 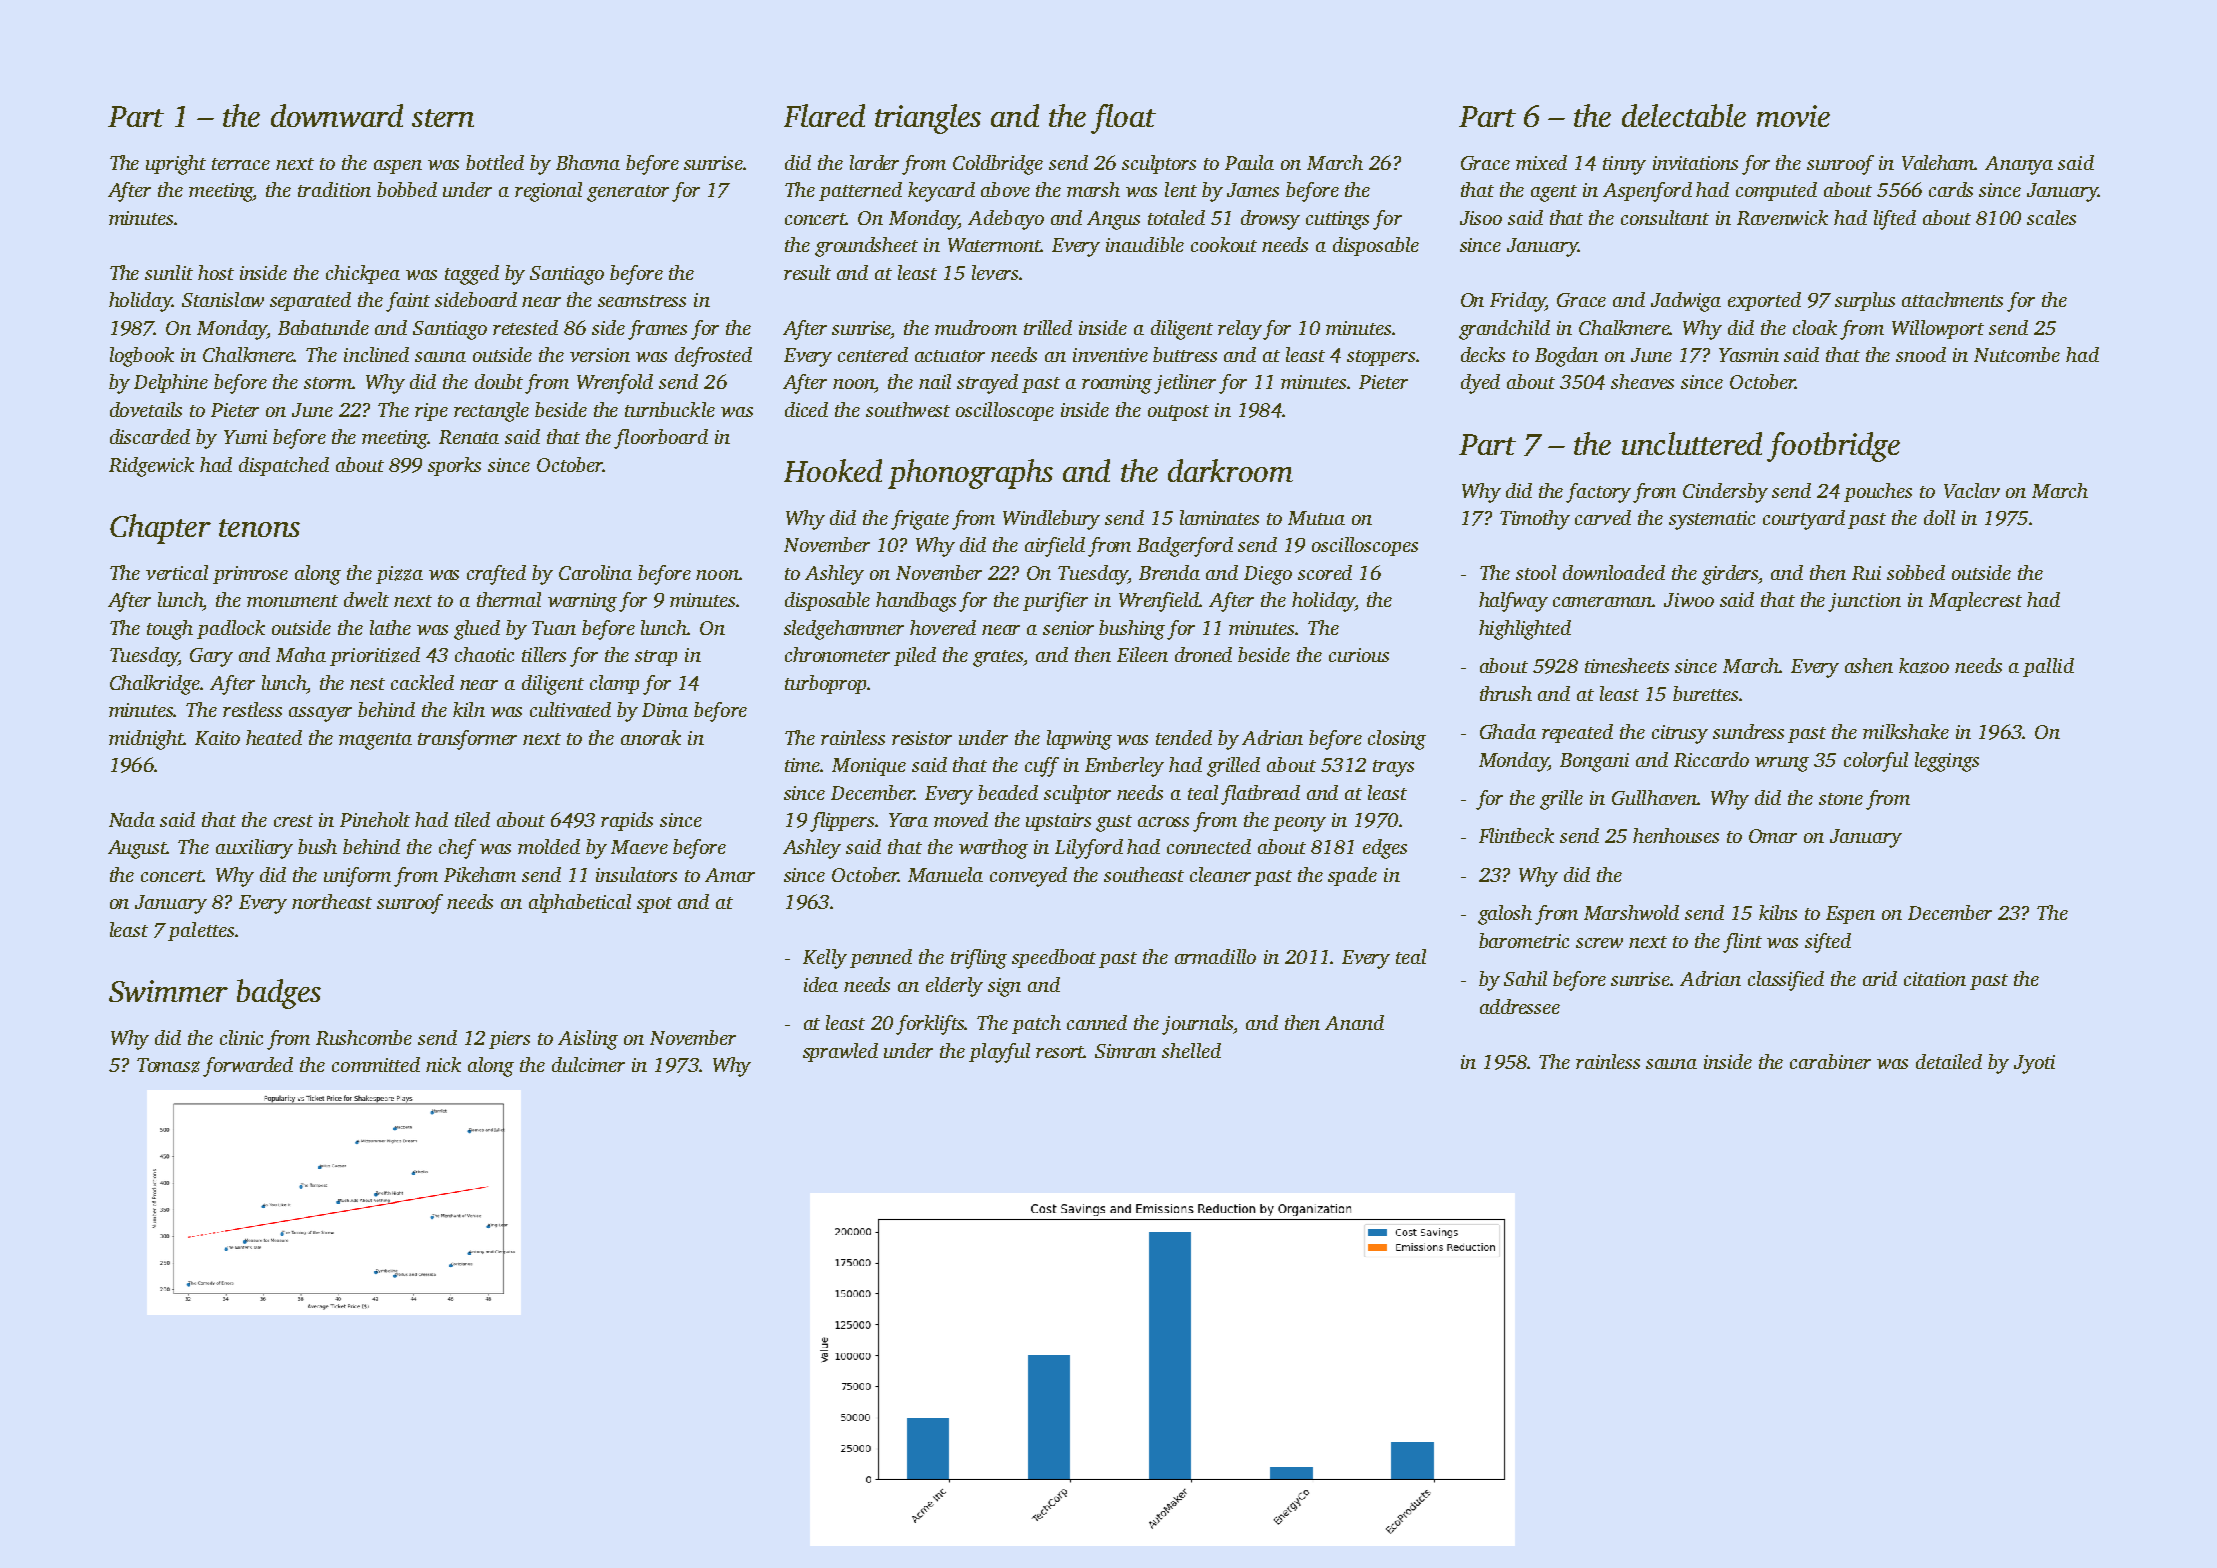 What do you see at coordinates (825, 959) in the screenshot?
I see `Kelly` at bounding box center [825, 959].
